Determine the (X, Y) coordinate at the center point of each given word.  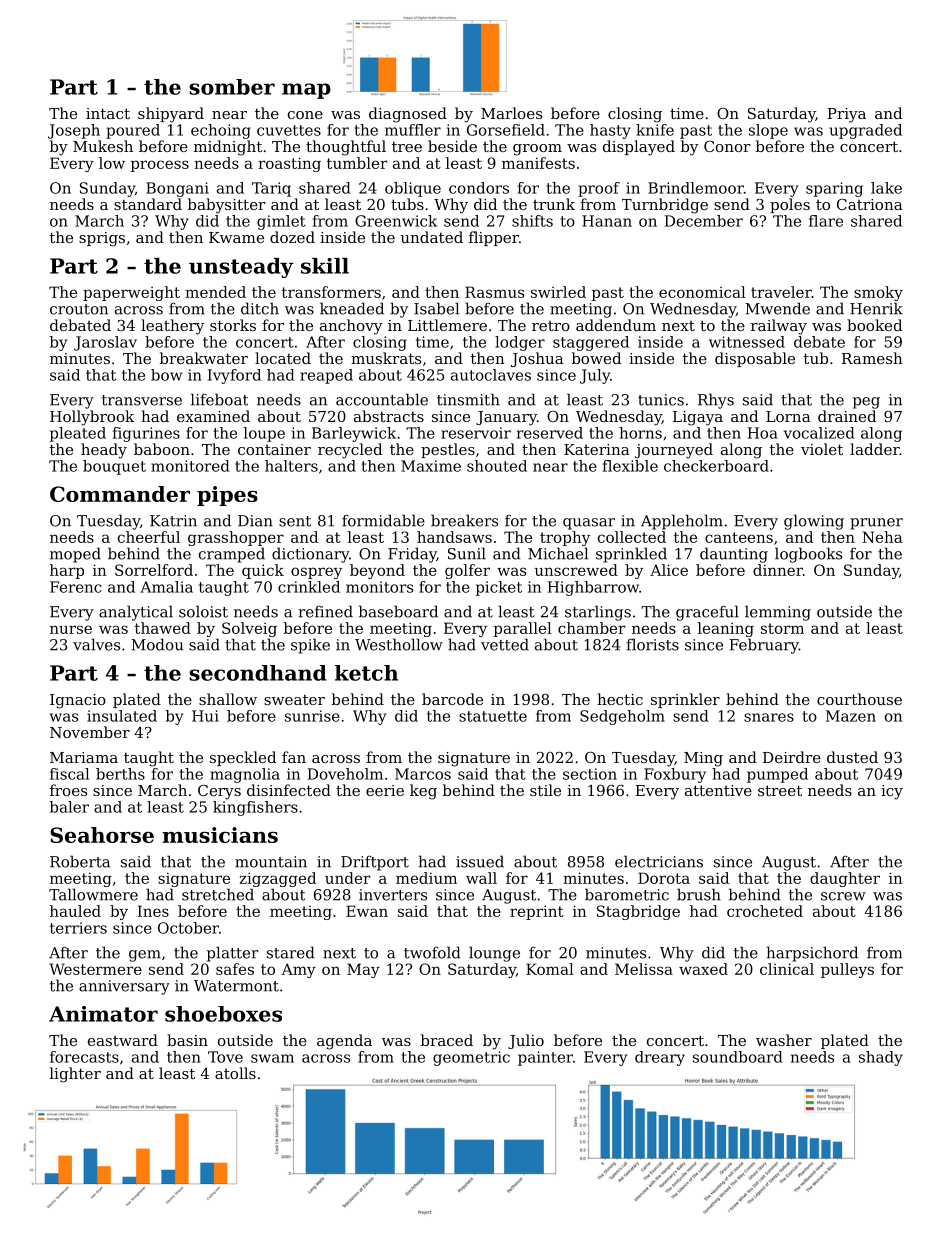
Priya (846, 115)
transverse (142, 400)
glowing (814, 522)
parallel (523, 629)
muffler (413, 130)
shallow (228, 699)
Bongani (177, 189)
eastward (123, 1040)
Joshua (537, 359)
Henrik (876, 308)
